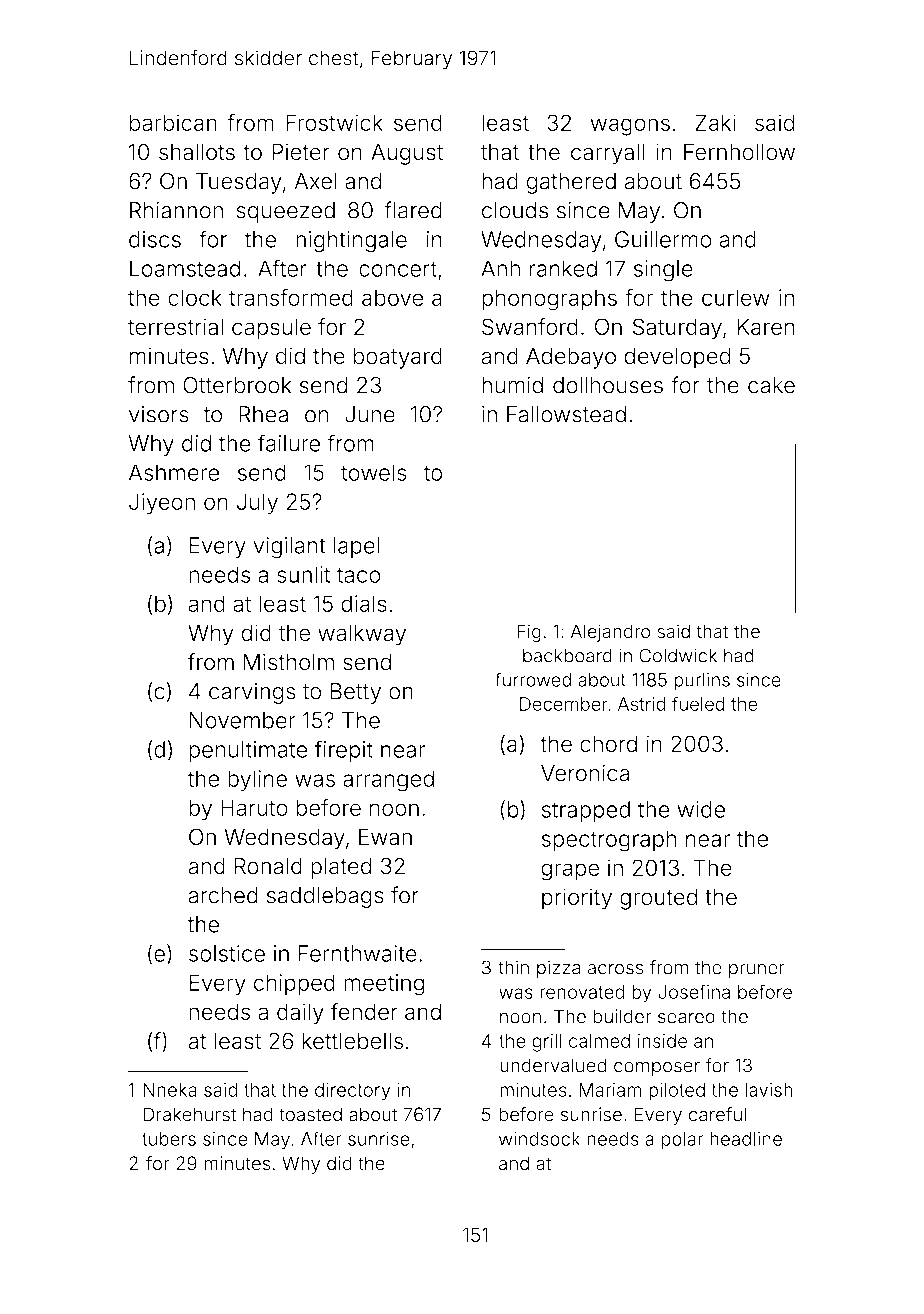 This screenshot has width=924, height=1314. Describe the element at coordinates (678, 655) in the screenshot. I see `Coldwick` at that location.
